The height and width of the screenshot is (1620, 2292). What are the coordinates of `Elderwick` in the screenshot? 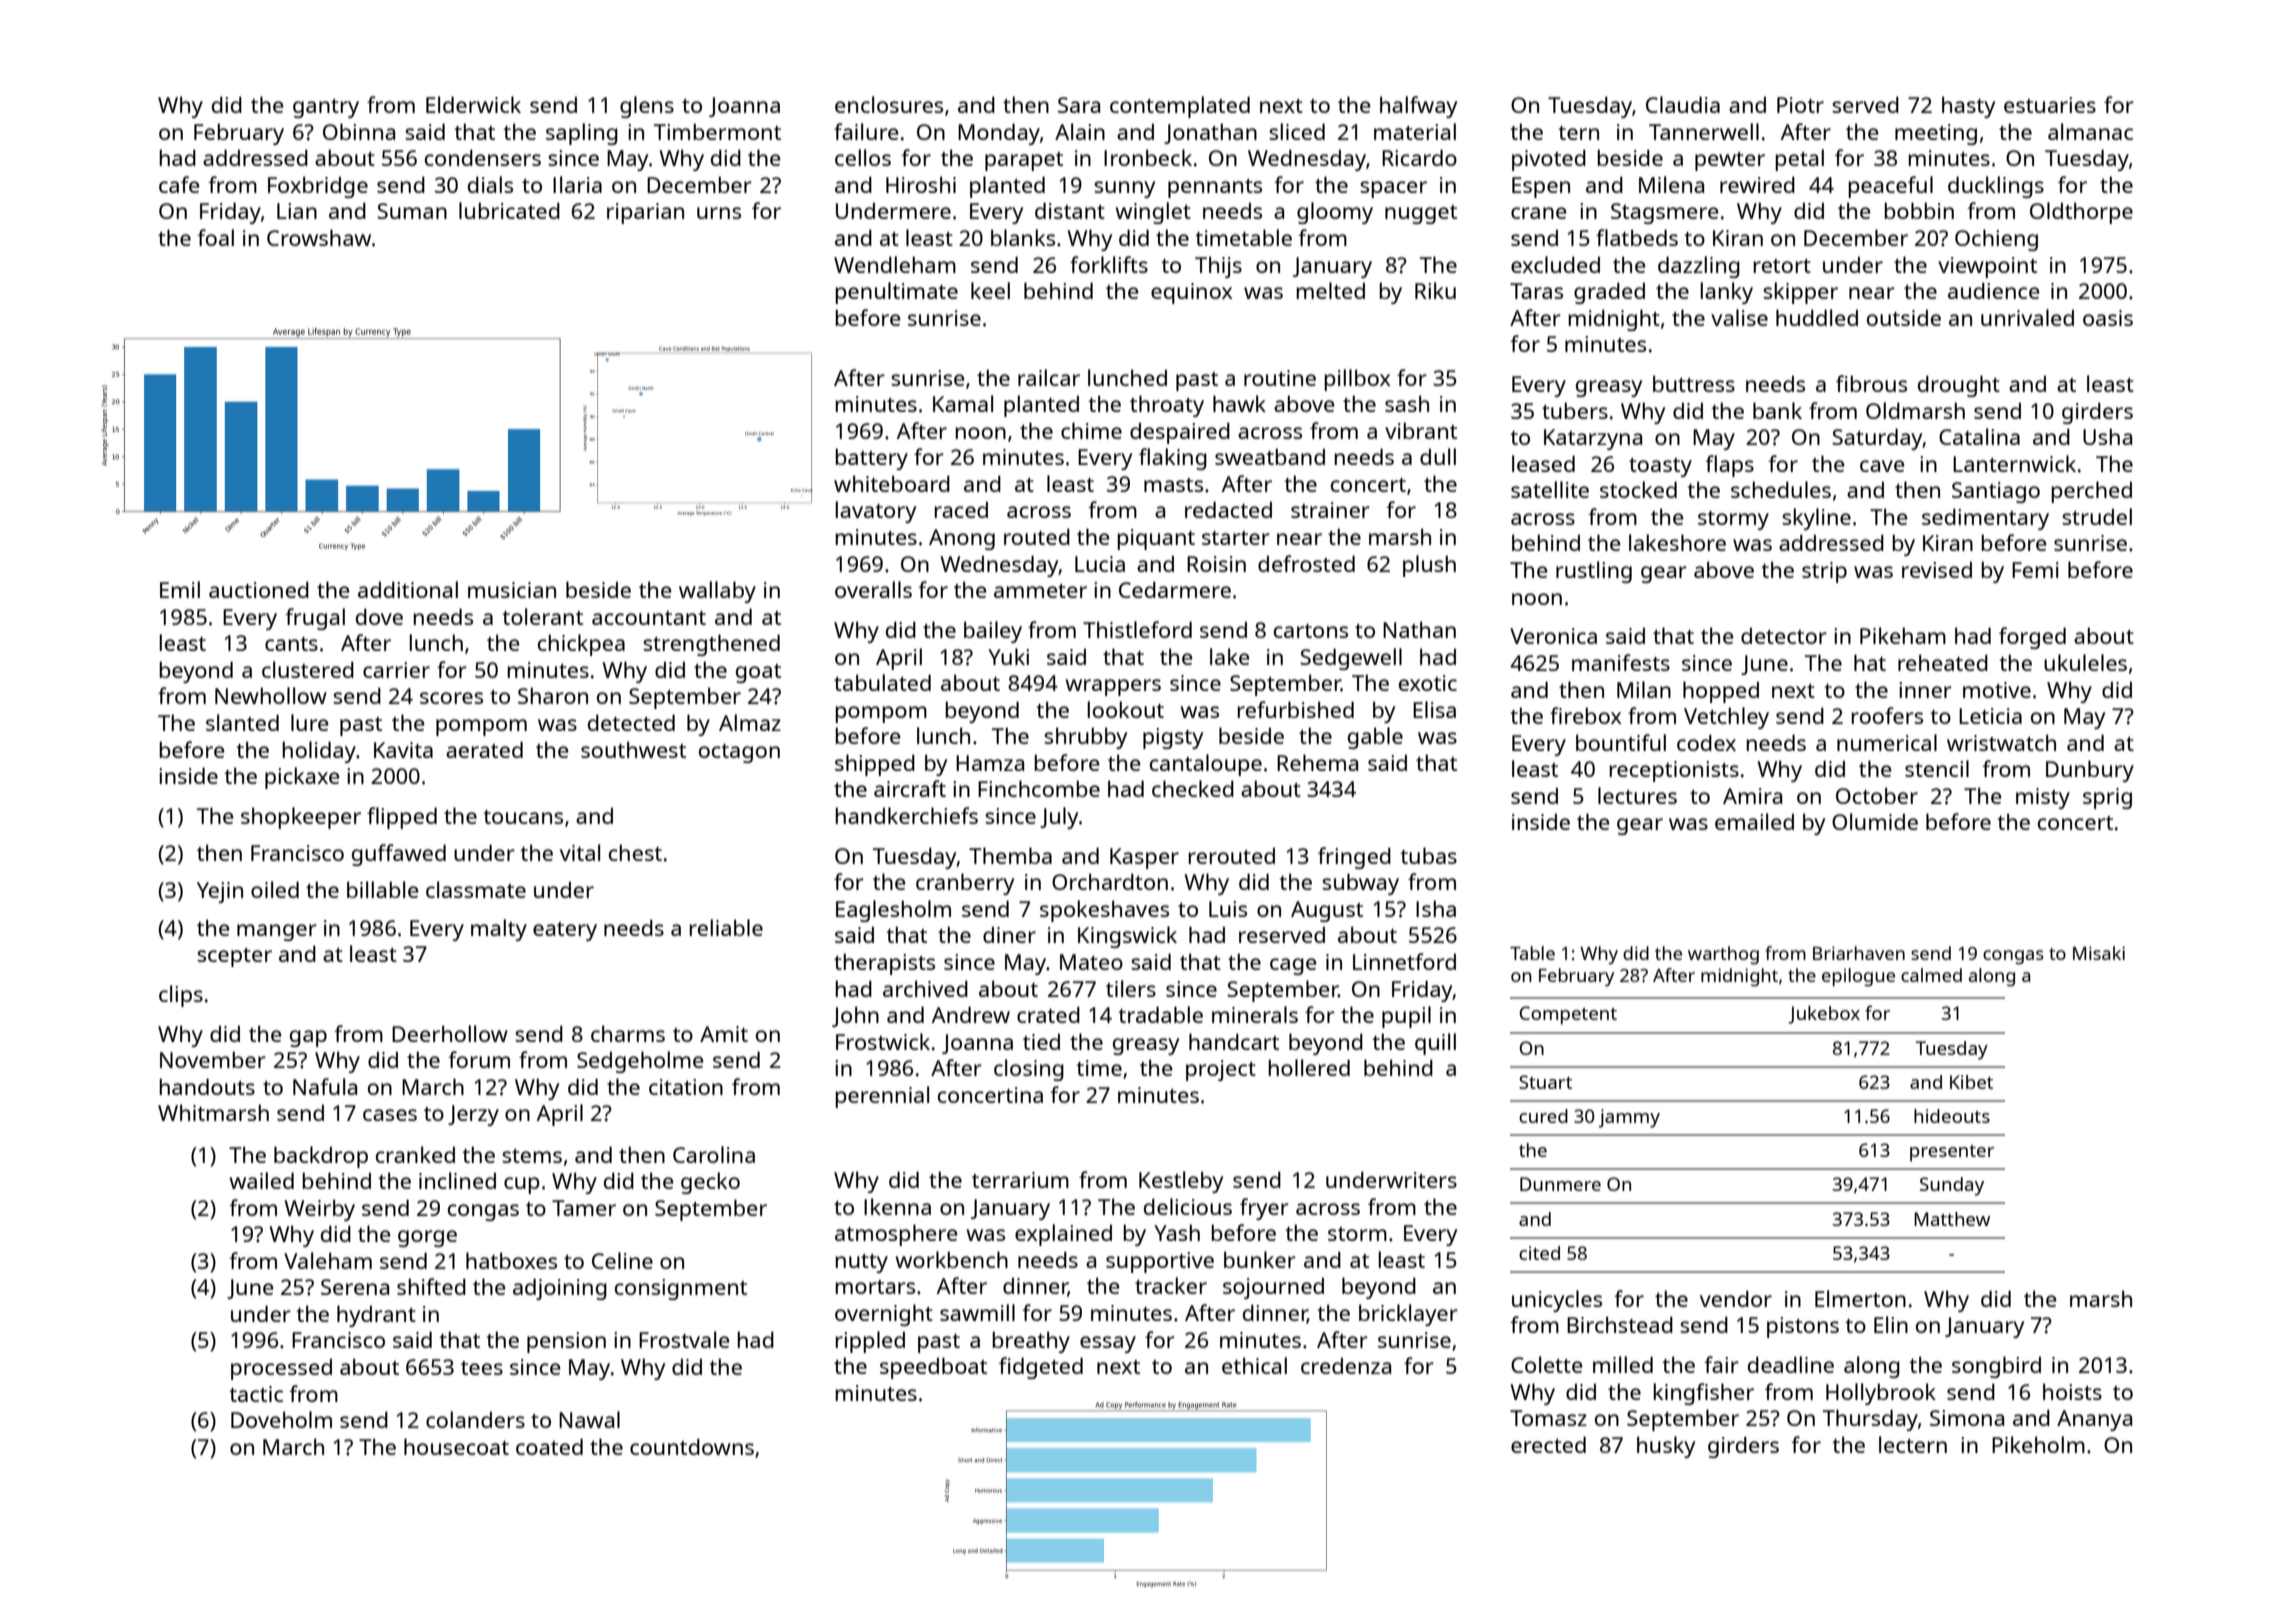 It's located at (473, 104).
